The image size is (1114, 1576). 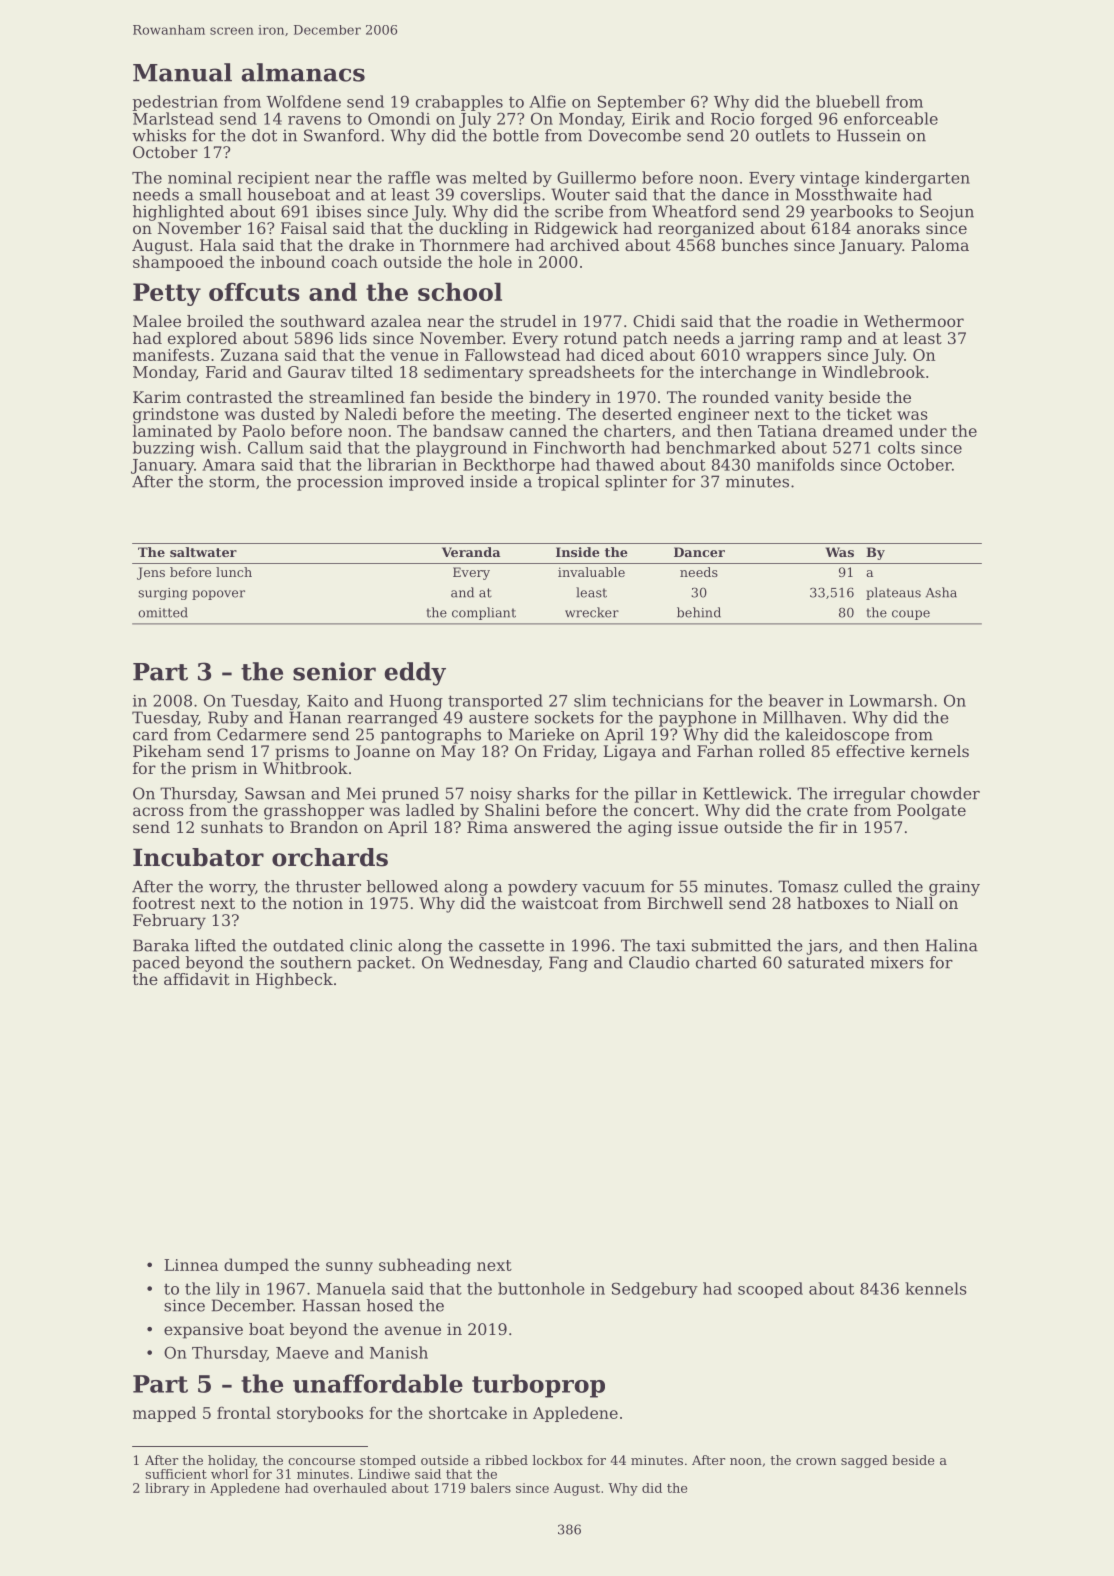 I want to click on saturated, so click(x=826, y=962).
